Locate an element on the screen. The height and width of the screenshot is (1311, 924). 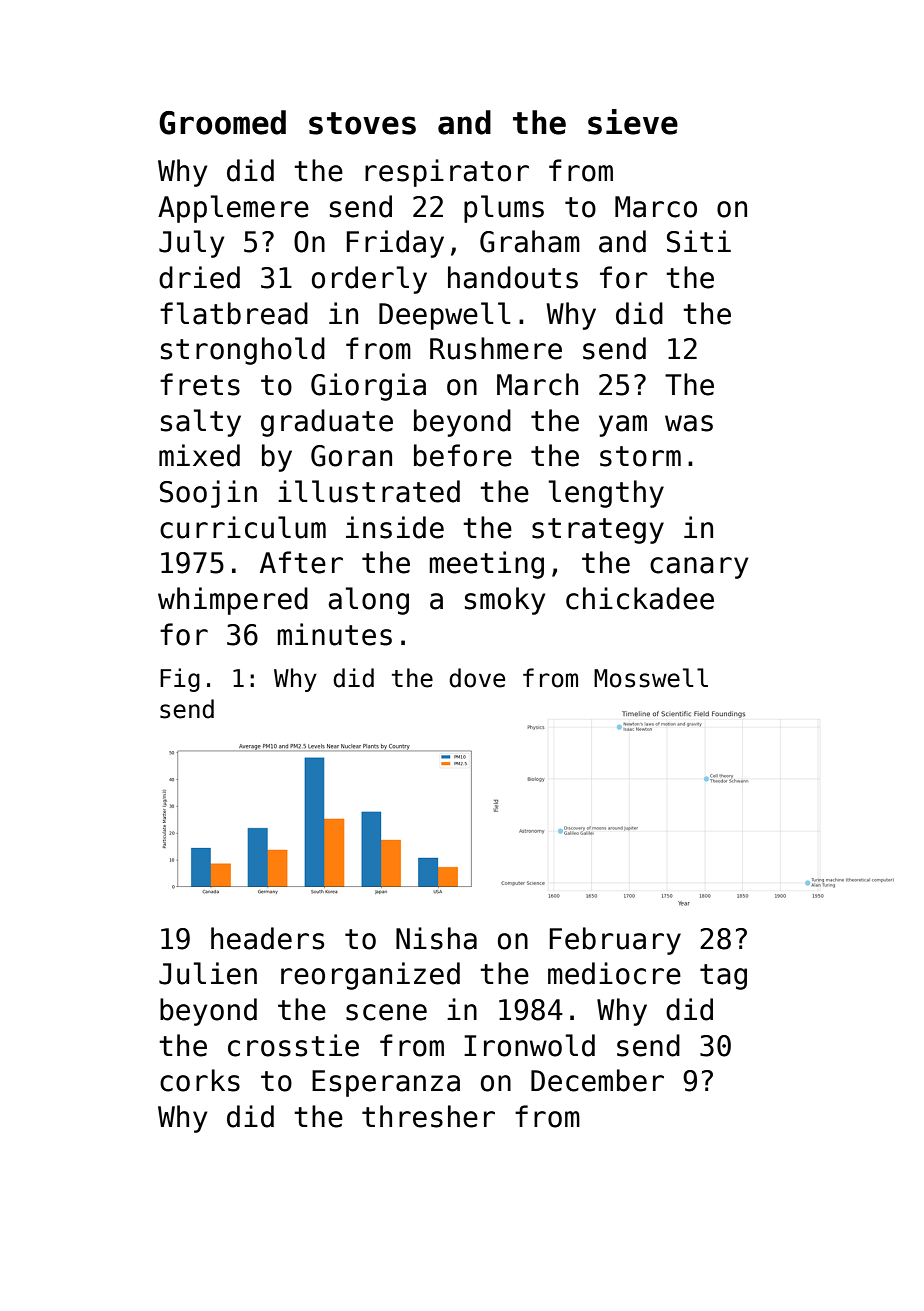
Soojin is located at coordinates (208, 494).
